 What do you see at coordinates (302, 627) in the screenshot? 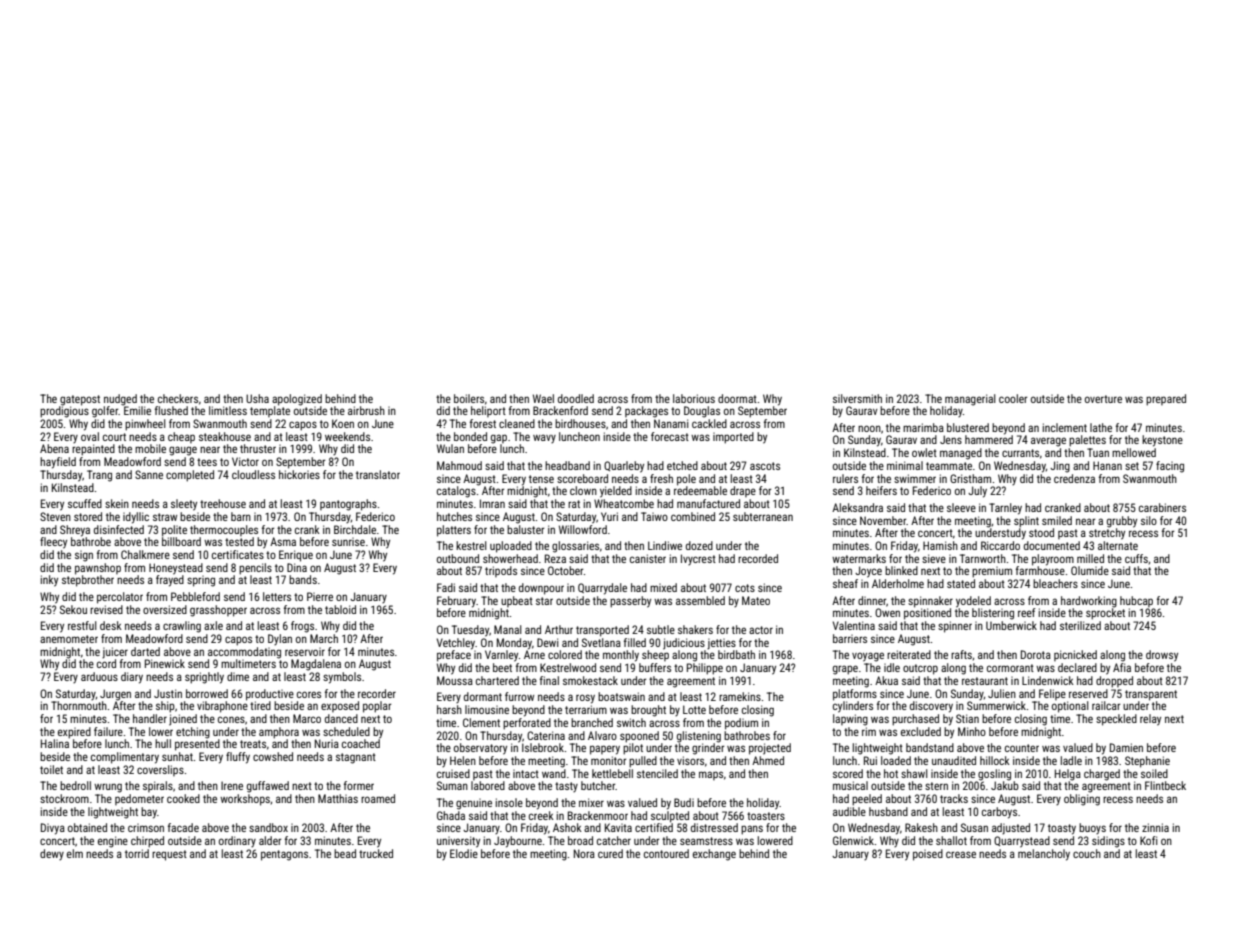
I see `frogs` at bounding box center [302, 627].
